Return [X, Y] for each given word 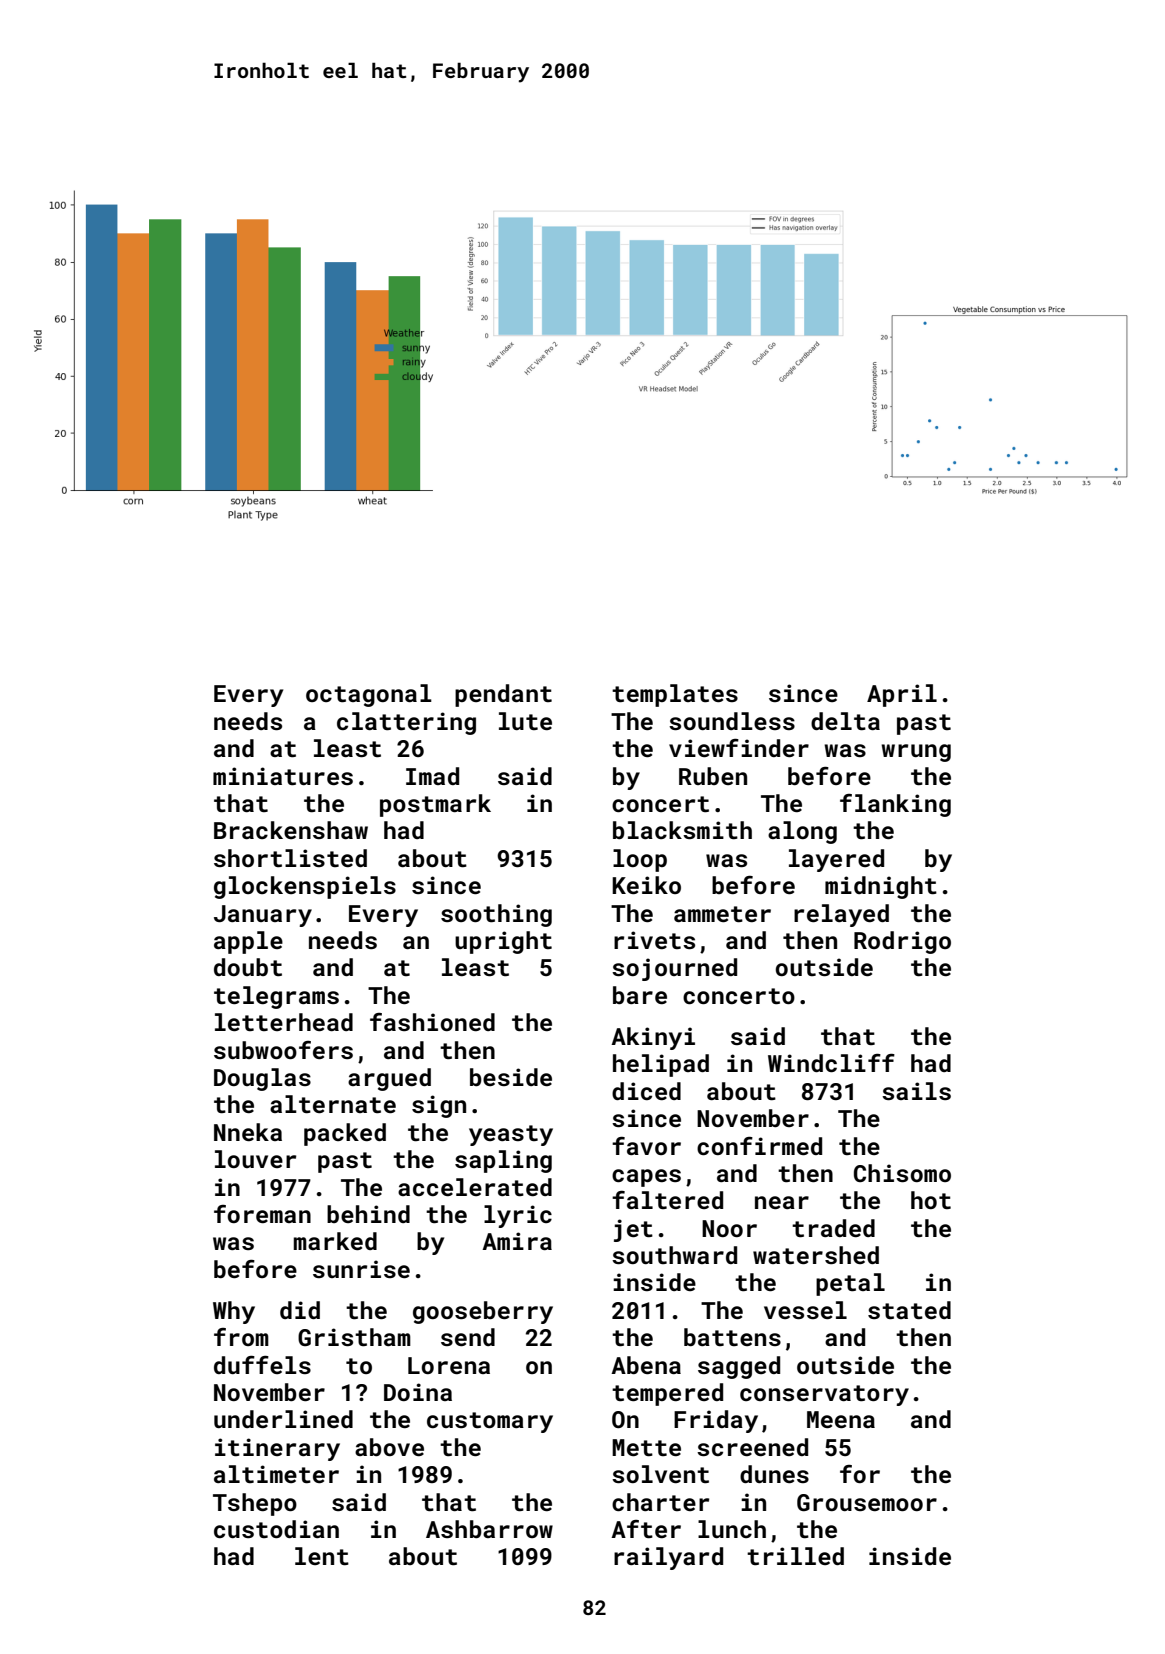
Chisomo [902, 1173]
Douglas [262, 1079]
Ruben [713, 776]
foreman [262, 1214]
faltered [667, 1200]
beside [511, 1077]
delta [845, 721]
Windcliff [831, 1063]
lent [322, 1556]
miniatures [283, 776]
